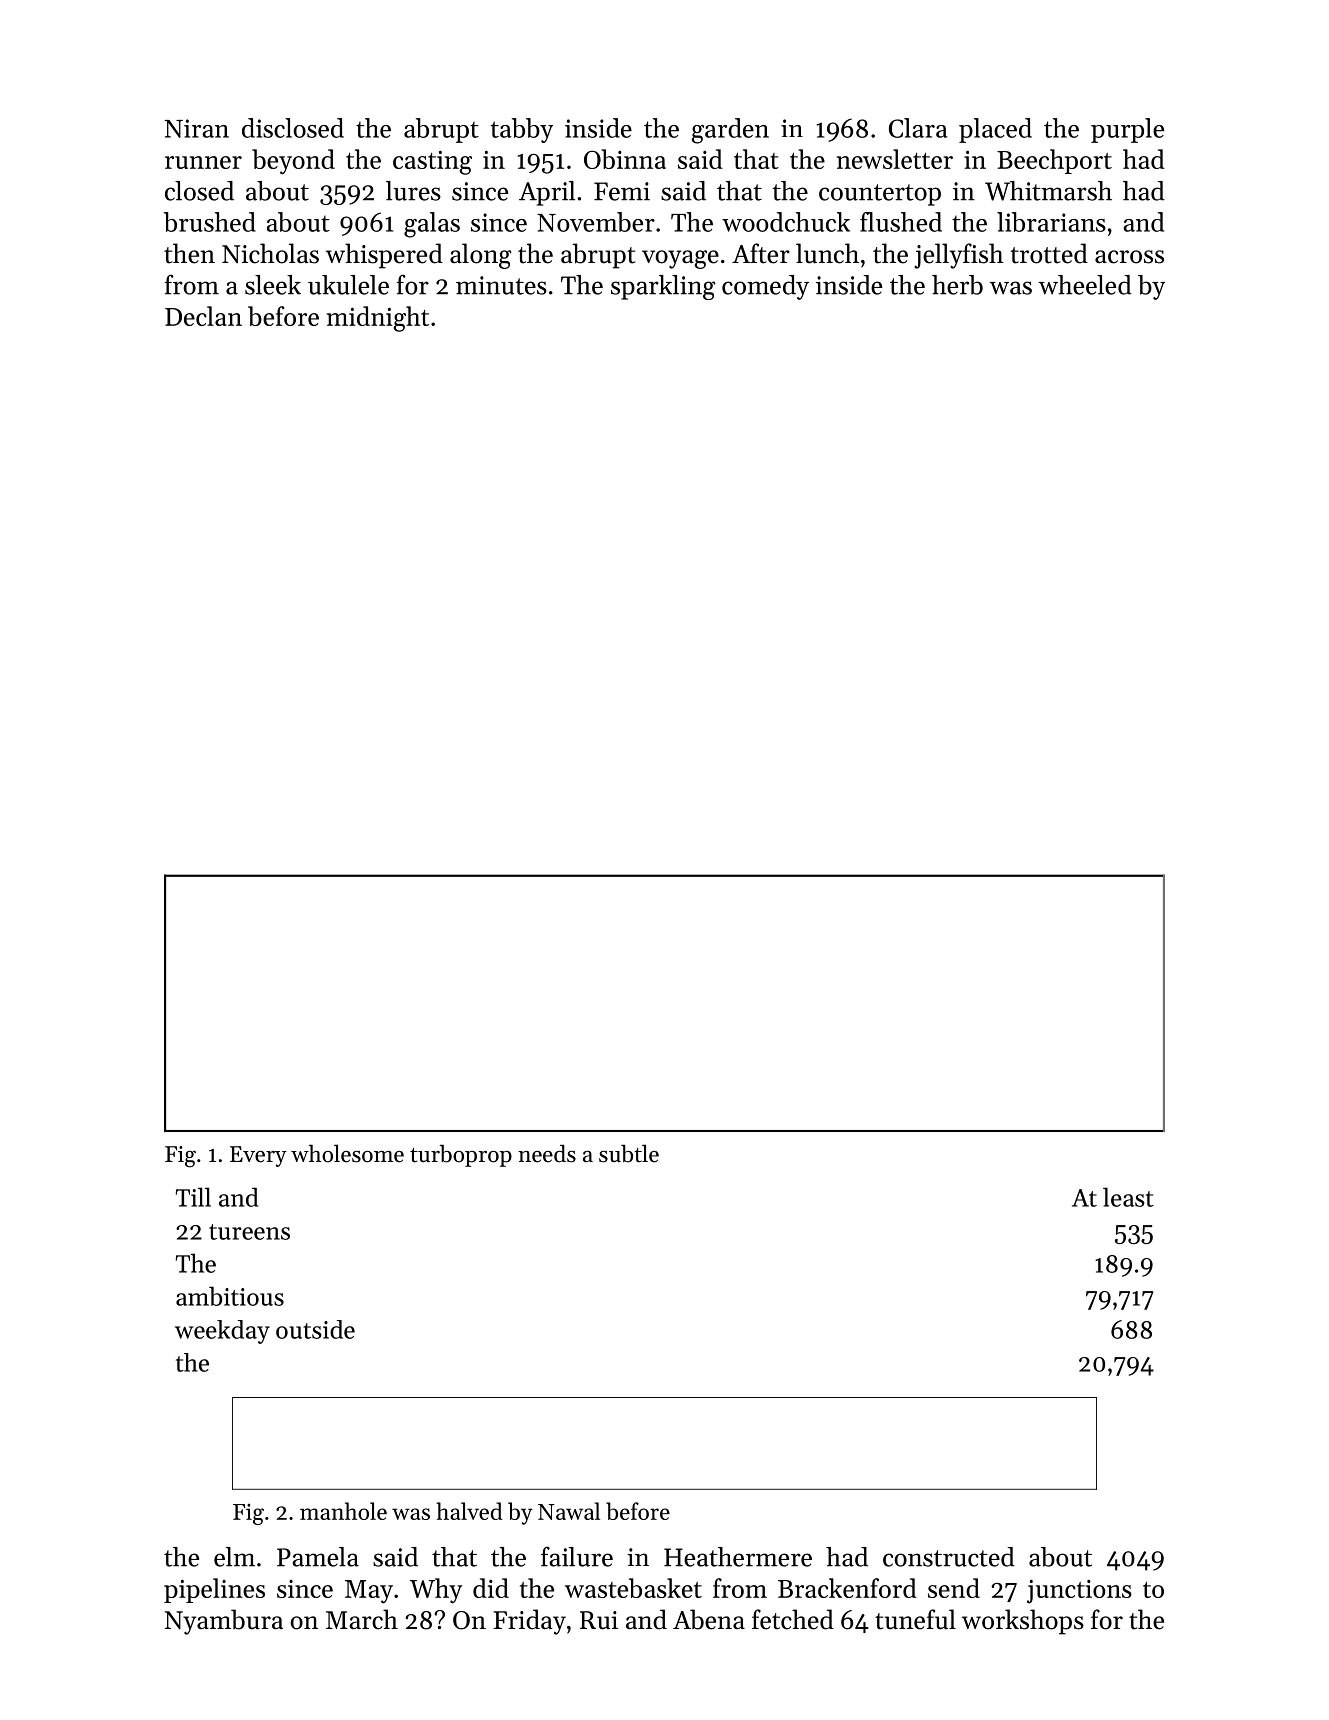 The width and height of the screenshot is (1329, 1720). I want to click on beyond, so click(293, 162).
